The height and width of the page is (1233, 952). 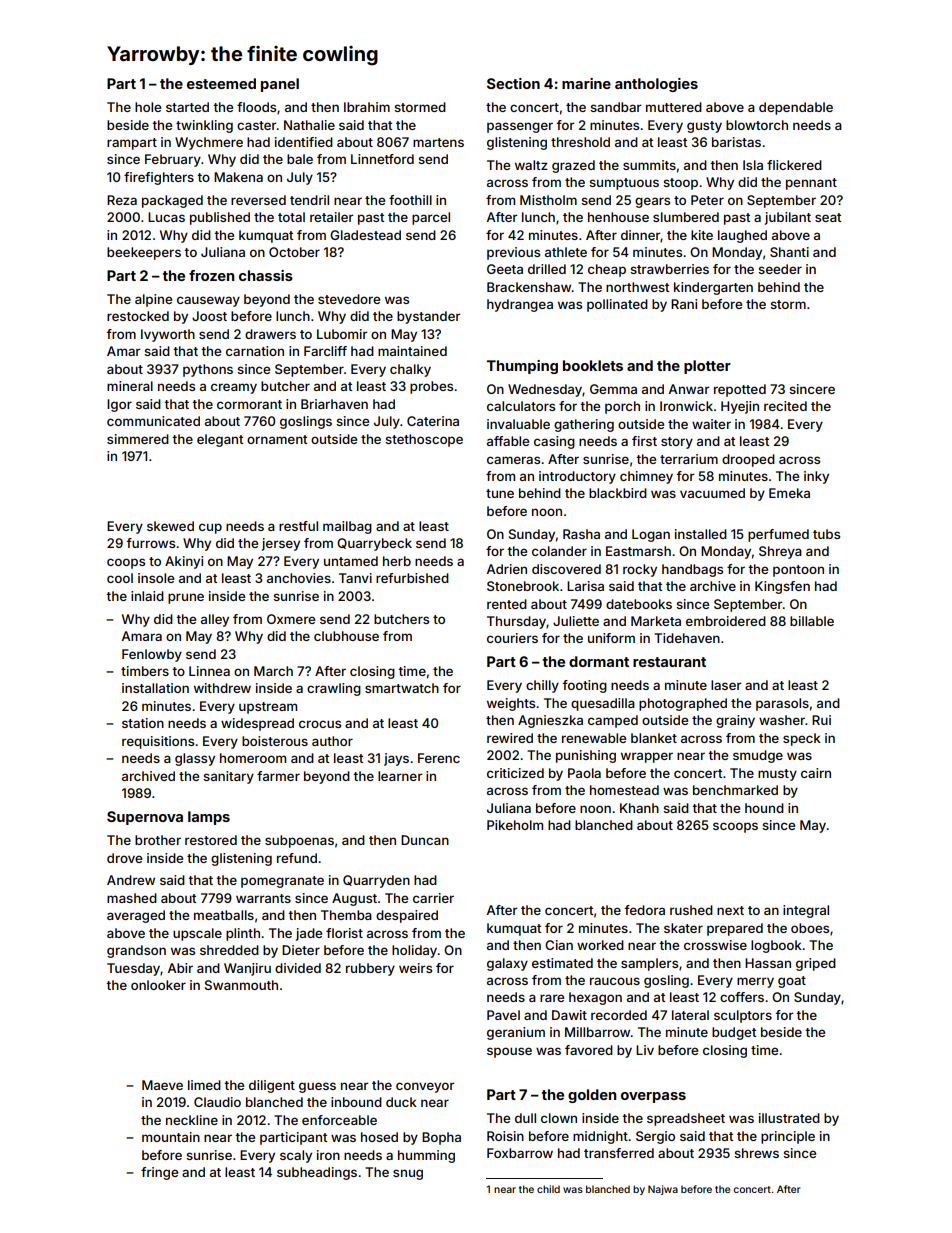 What do you see at coordinates (691, 910) in the page?
I see `rushed` at bounding box center [691, 910].
